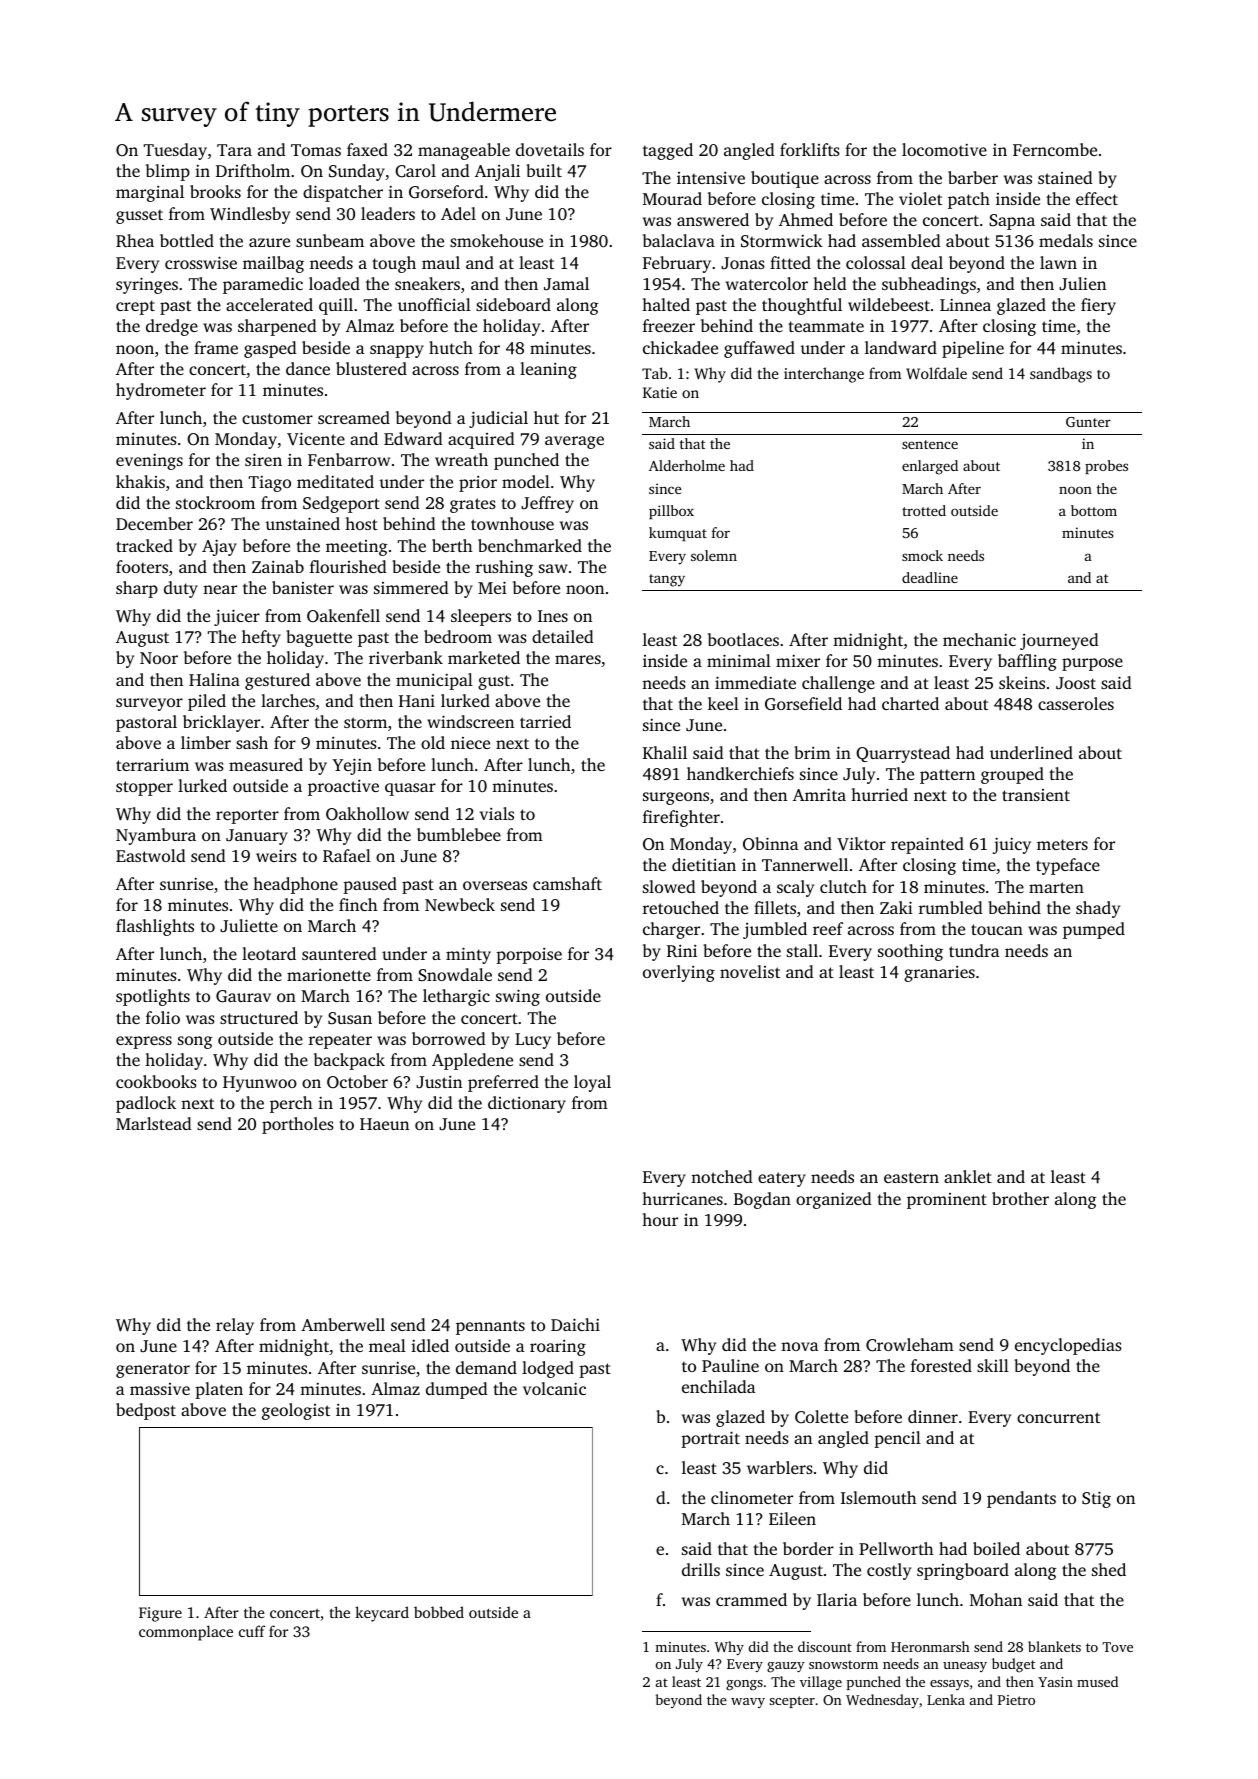 This screenshot has width=1258, height=1779. What do you see at coordinates (1012, 775) in the screenshot?
I see `grouped` at bounding box center [1012, 775].
